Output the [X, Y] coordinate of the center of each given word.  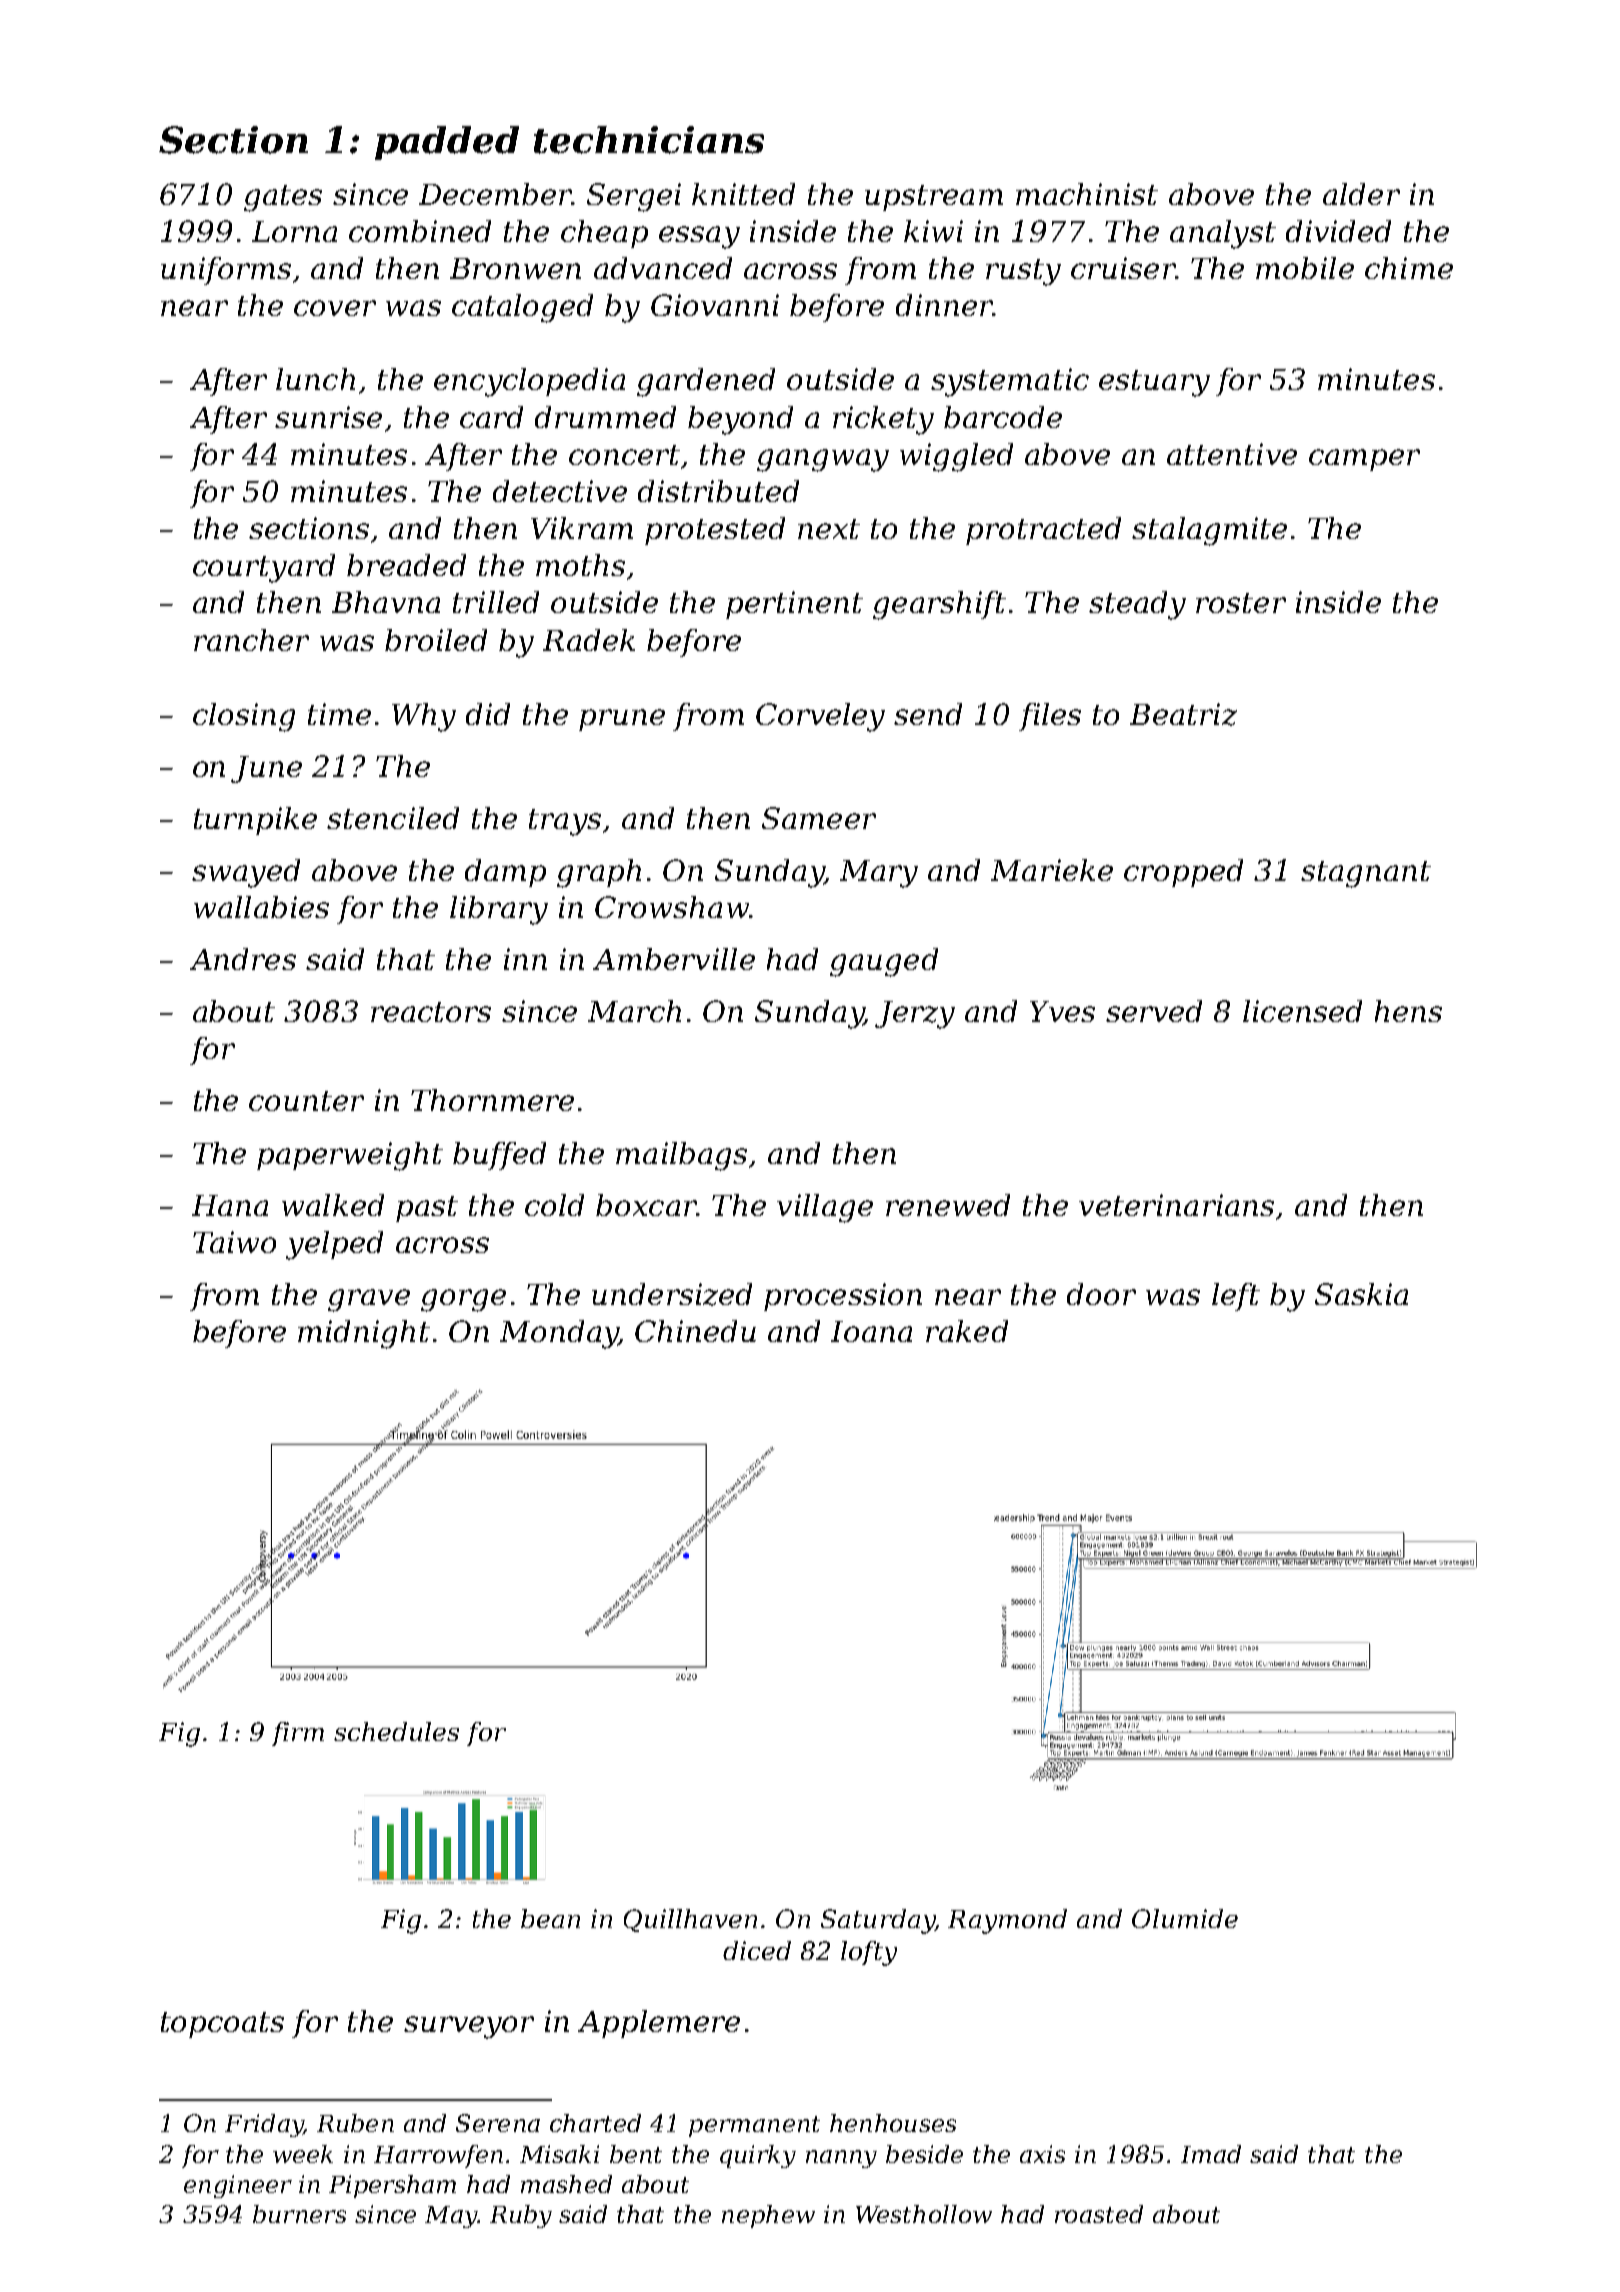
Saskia [1361, 1294]
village [825, 1208]
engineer [238, 2186]
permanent [754, 2126]
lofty [869, 1953]
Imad [1211, 2154]
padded [447, 143]
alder [1361, 194]
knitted [743, 194]
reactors [431, 1012]
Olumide [1185, 1918]
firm [298, 1734]
